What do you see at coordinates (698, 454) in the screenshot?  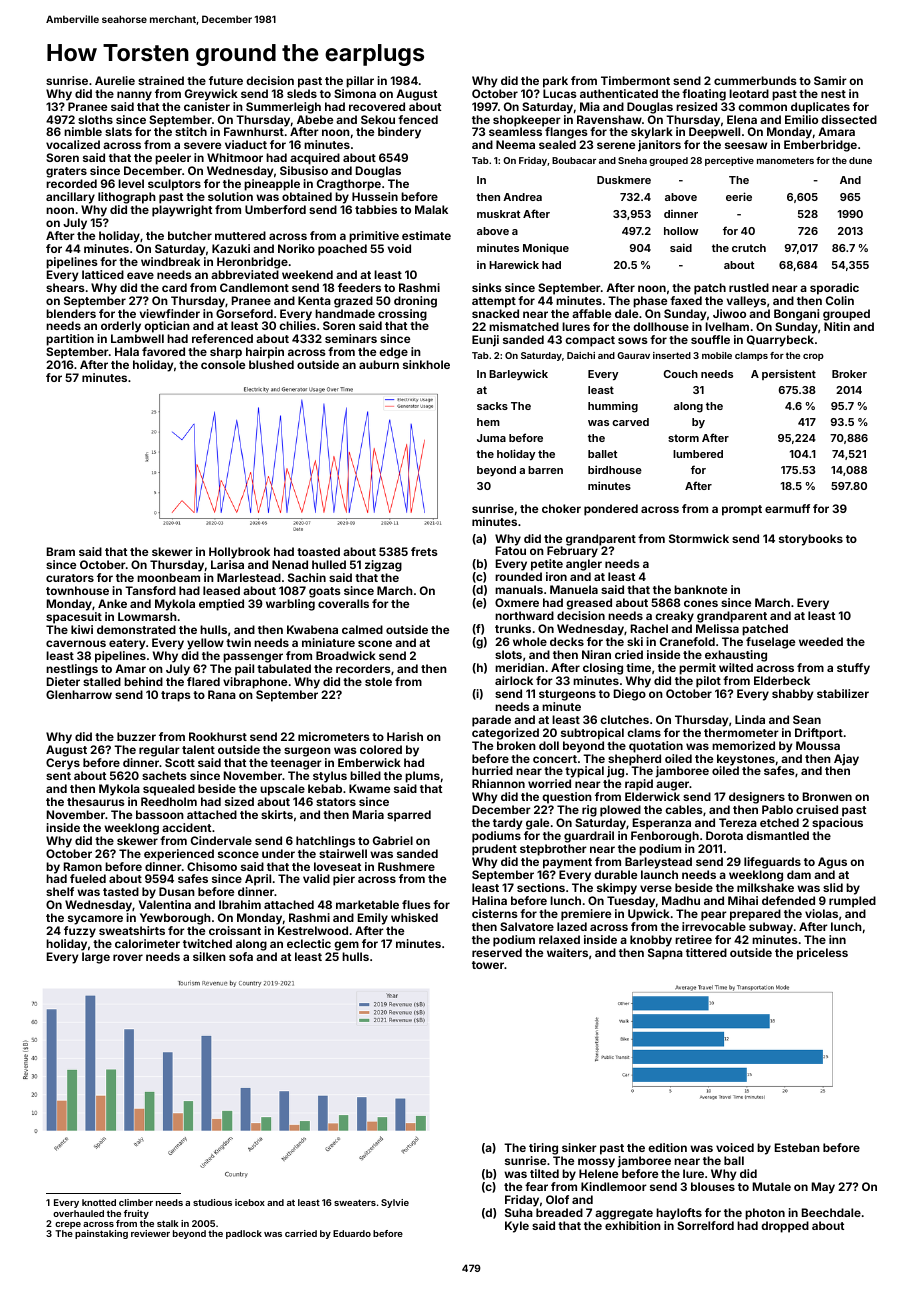 I see `lumbered` at bounding box center [698, 454].
